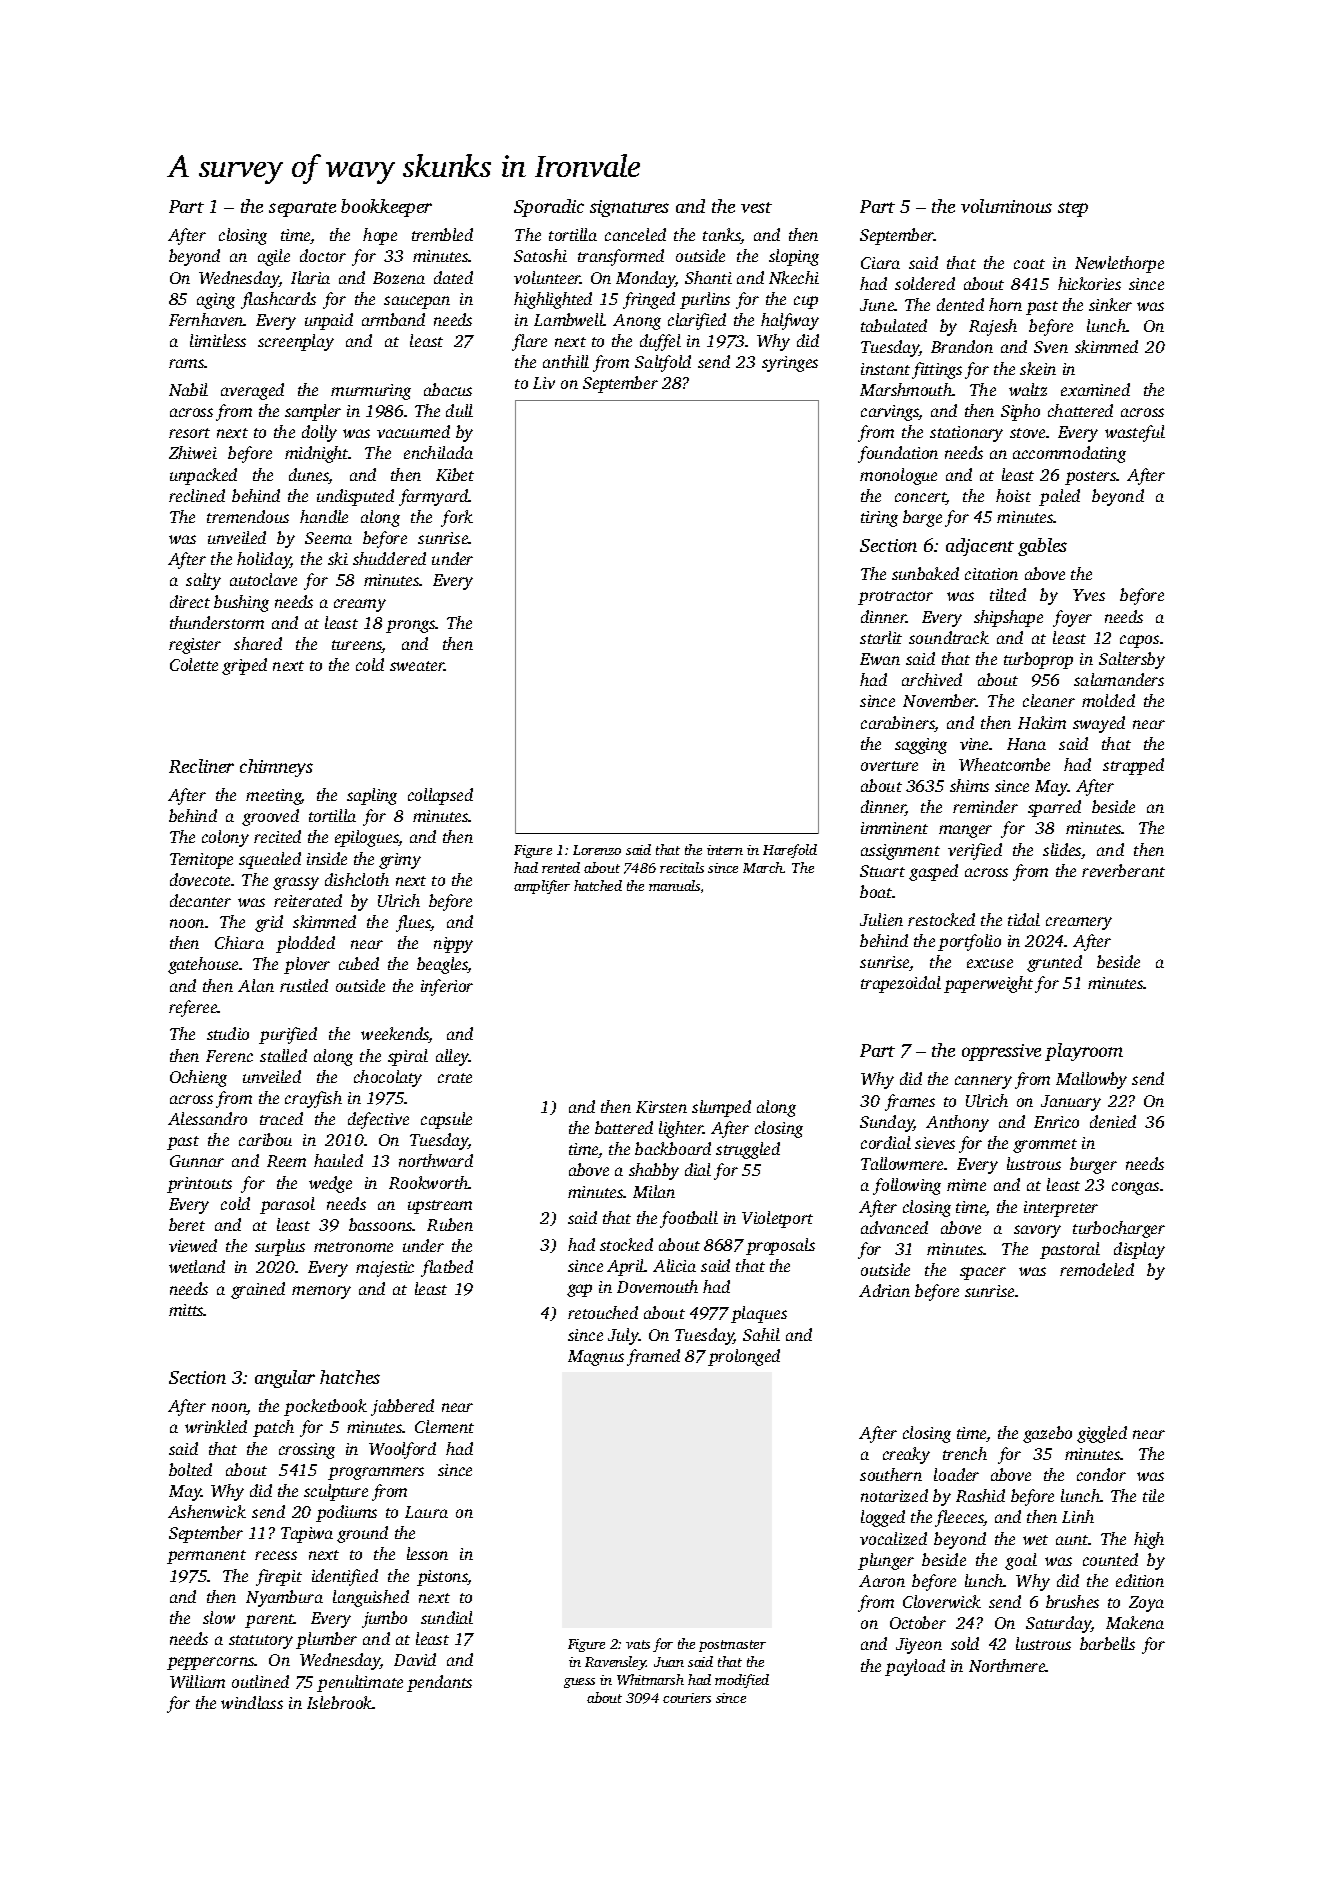 This document has height=1886, width=1334. What do you see at coordinates (457, 518) in the document?
I see `fork` at bounding box center [457, 518].
